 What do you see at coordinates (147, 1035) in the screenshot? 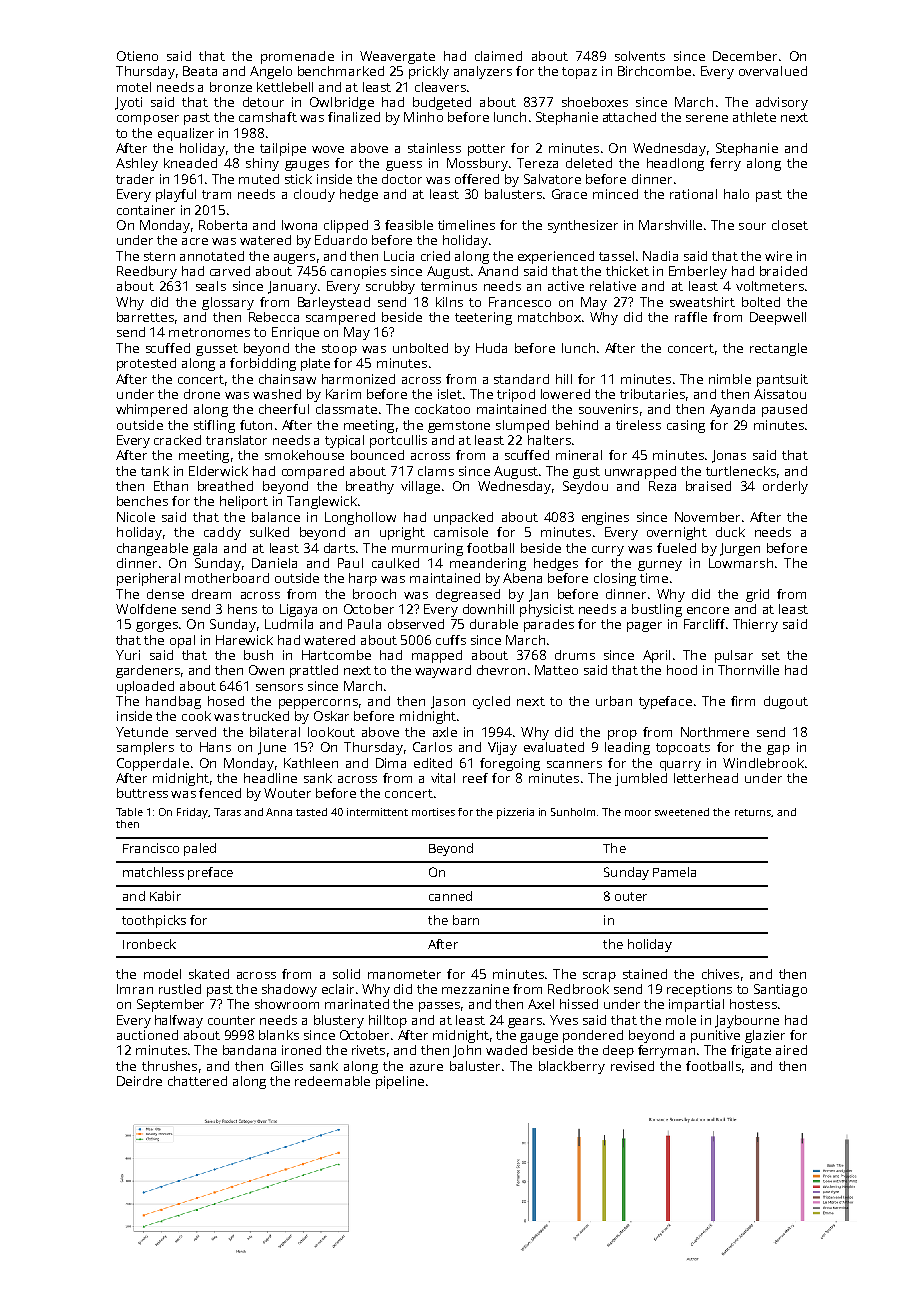
I see `auctioned` at bounding box center [147, 1035].
